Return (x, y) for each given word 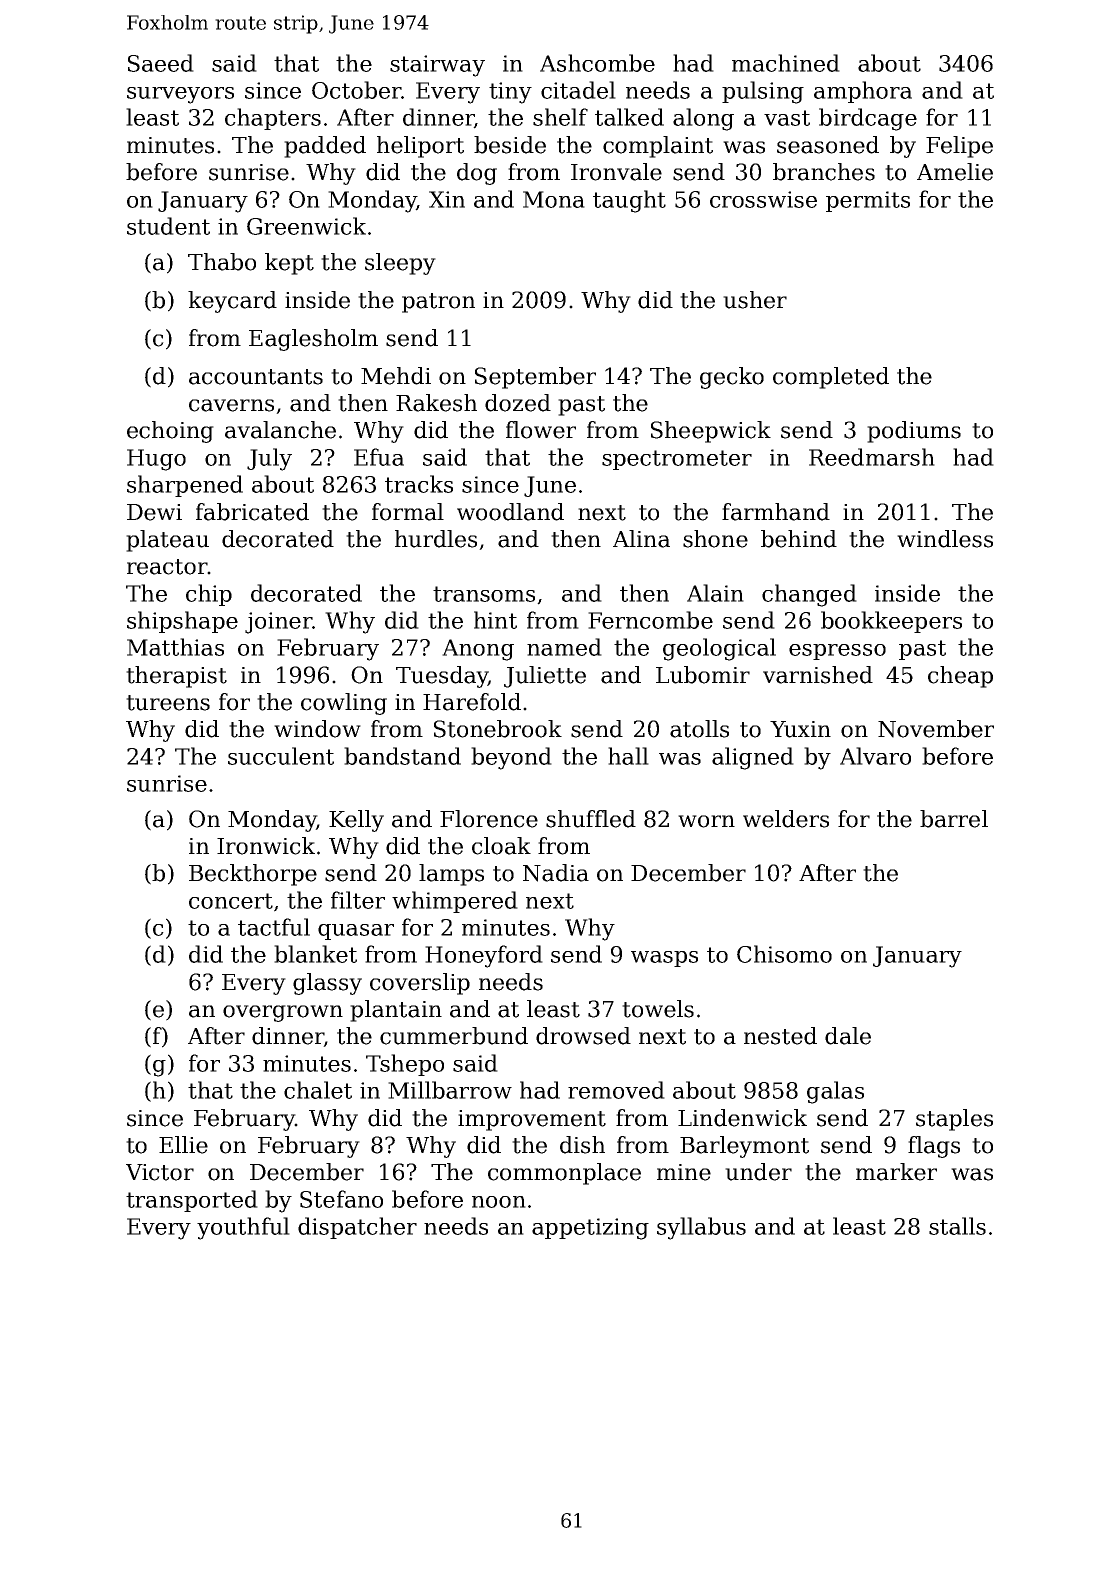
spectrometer (677, 460)
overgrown (283, 1013)
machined (786, 63)
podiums (914, 432)
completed (831, 378)
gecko (732, 378)
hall (628, 756)
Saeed (161, 63)
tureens (168, 703)
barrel (954, 819)
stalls (957, 1226)
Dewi (154, 512)
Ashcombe (597, 63)
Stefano (341, 1199)
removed (616, 1090)
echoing (170, 432)
